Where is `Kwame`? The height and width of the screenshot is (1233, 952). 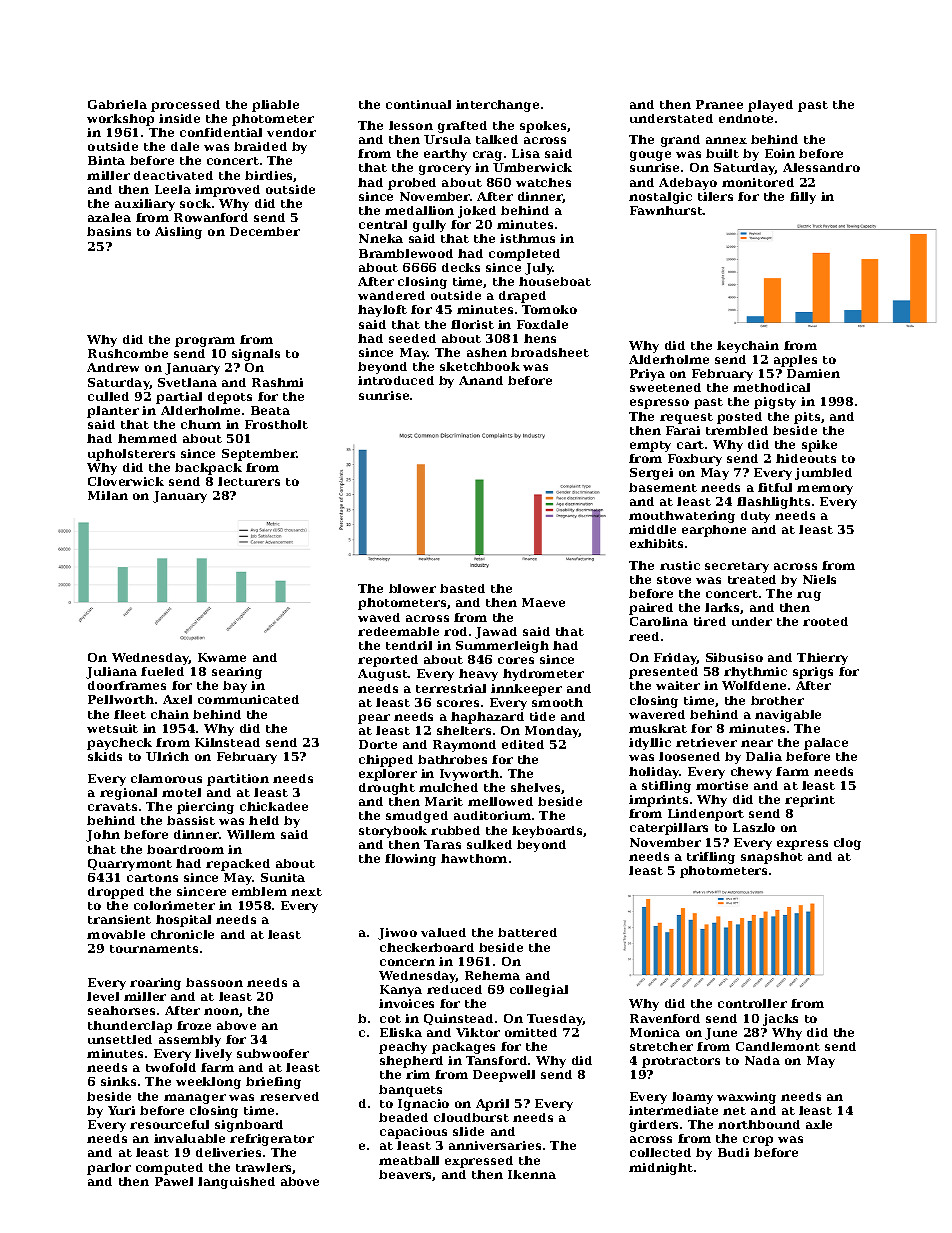
Kwame is located at coordinates (222, 657).
